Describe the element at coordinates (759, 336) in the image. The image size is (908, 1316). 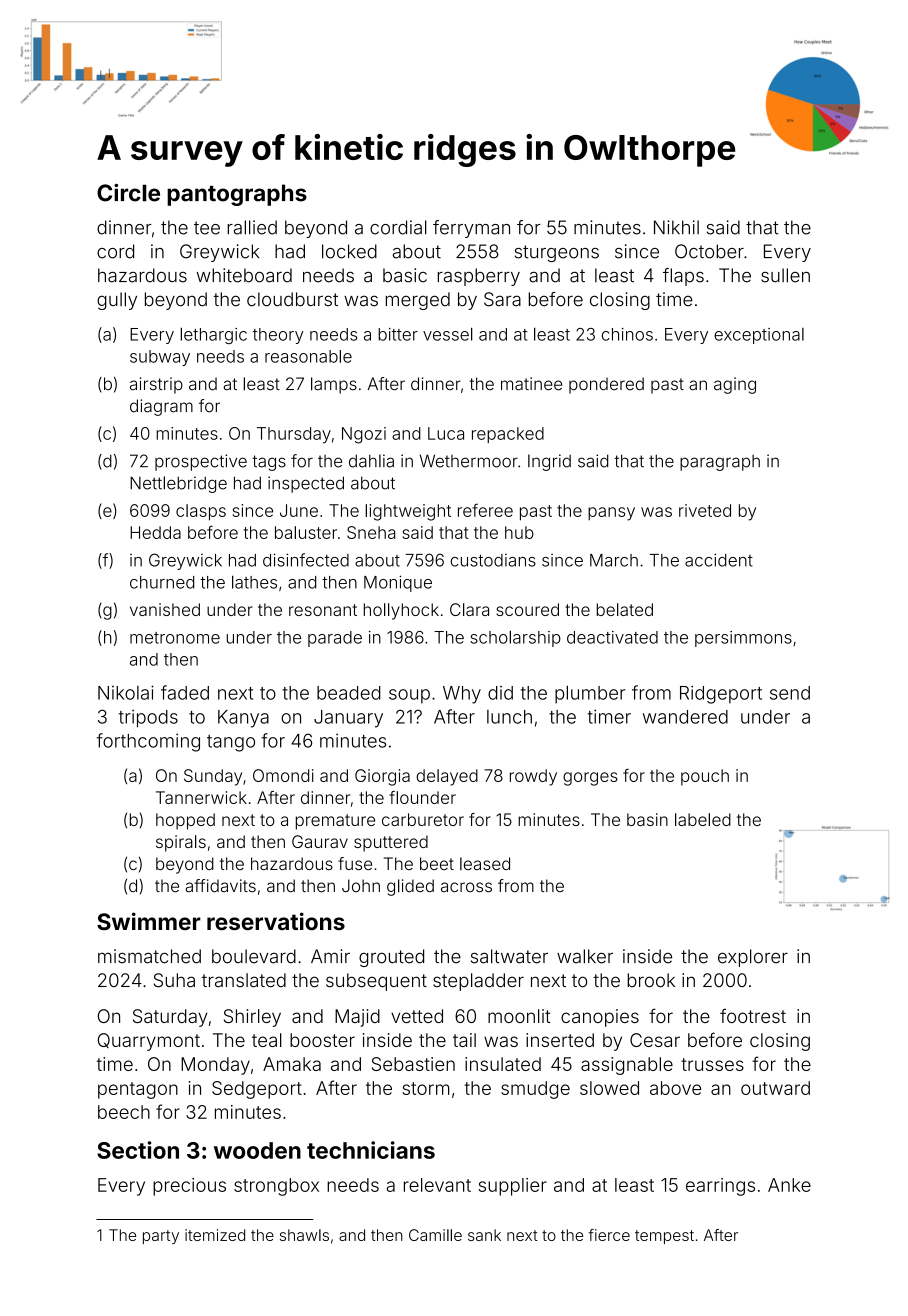
I see `exceptional` at that location.
